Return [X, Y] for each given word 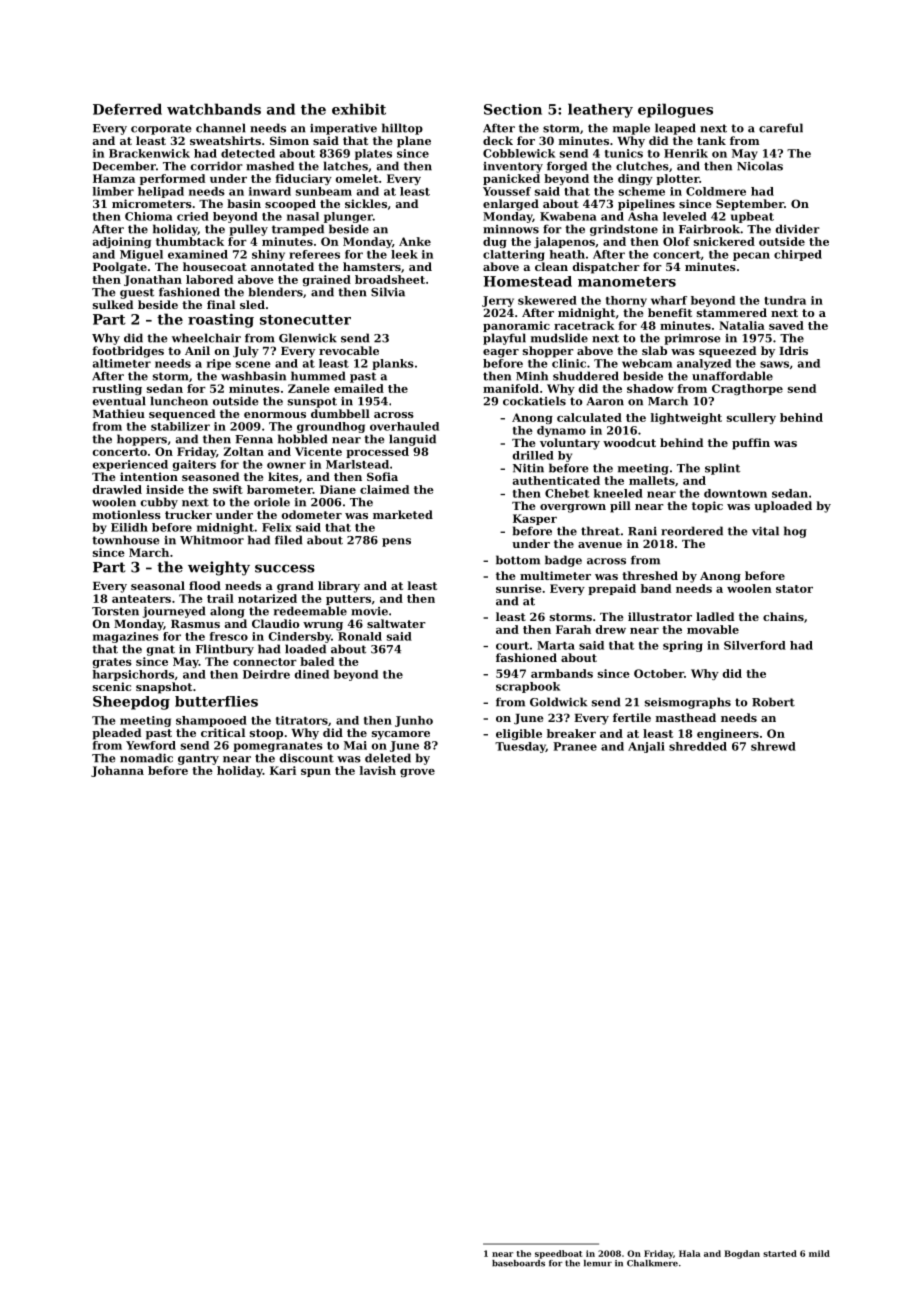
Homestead [527, 281]
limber [113, 191]
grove [417, 773]
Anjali [646, 747]
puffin [751, 444]
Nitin [528, 468]
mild [819, 1253]
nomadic [146, 758]
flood [205, 585]
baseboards [518, 1263]
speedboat [559, 1254]
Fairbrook [709, 229]
